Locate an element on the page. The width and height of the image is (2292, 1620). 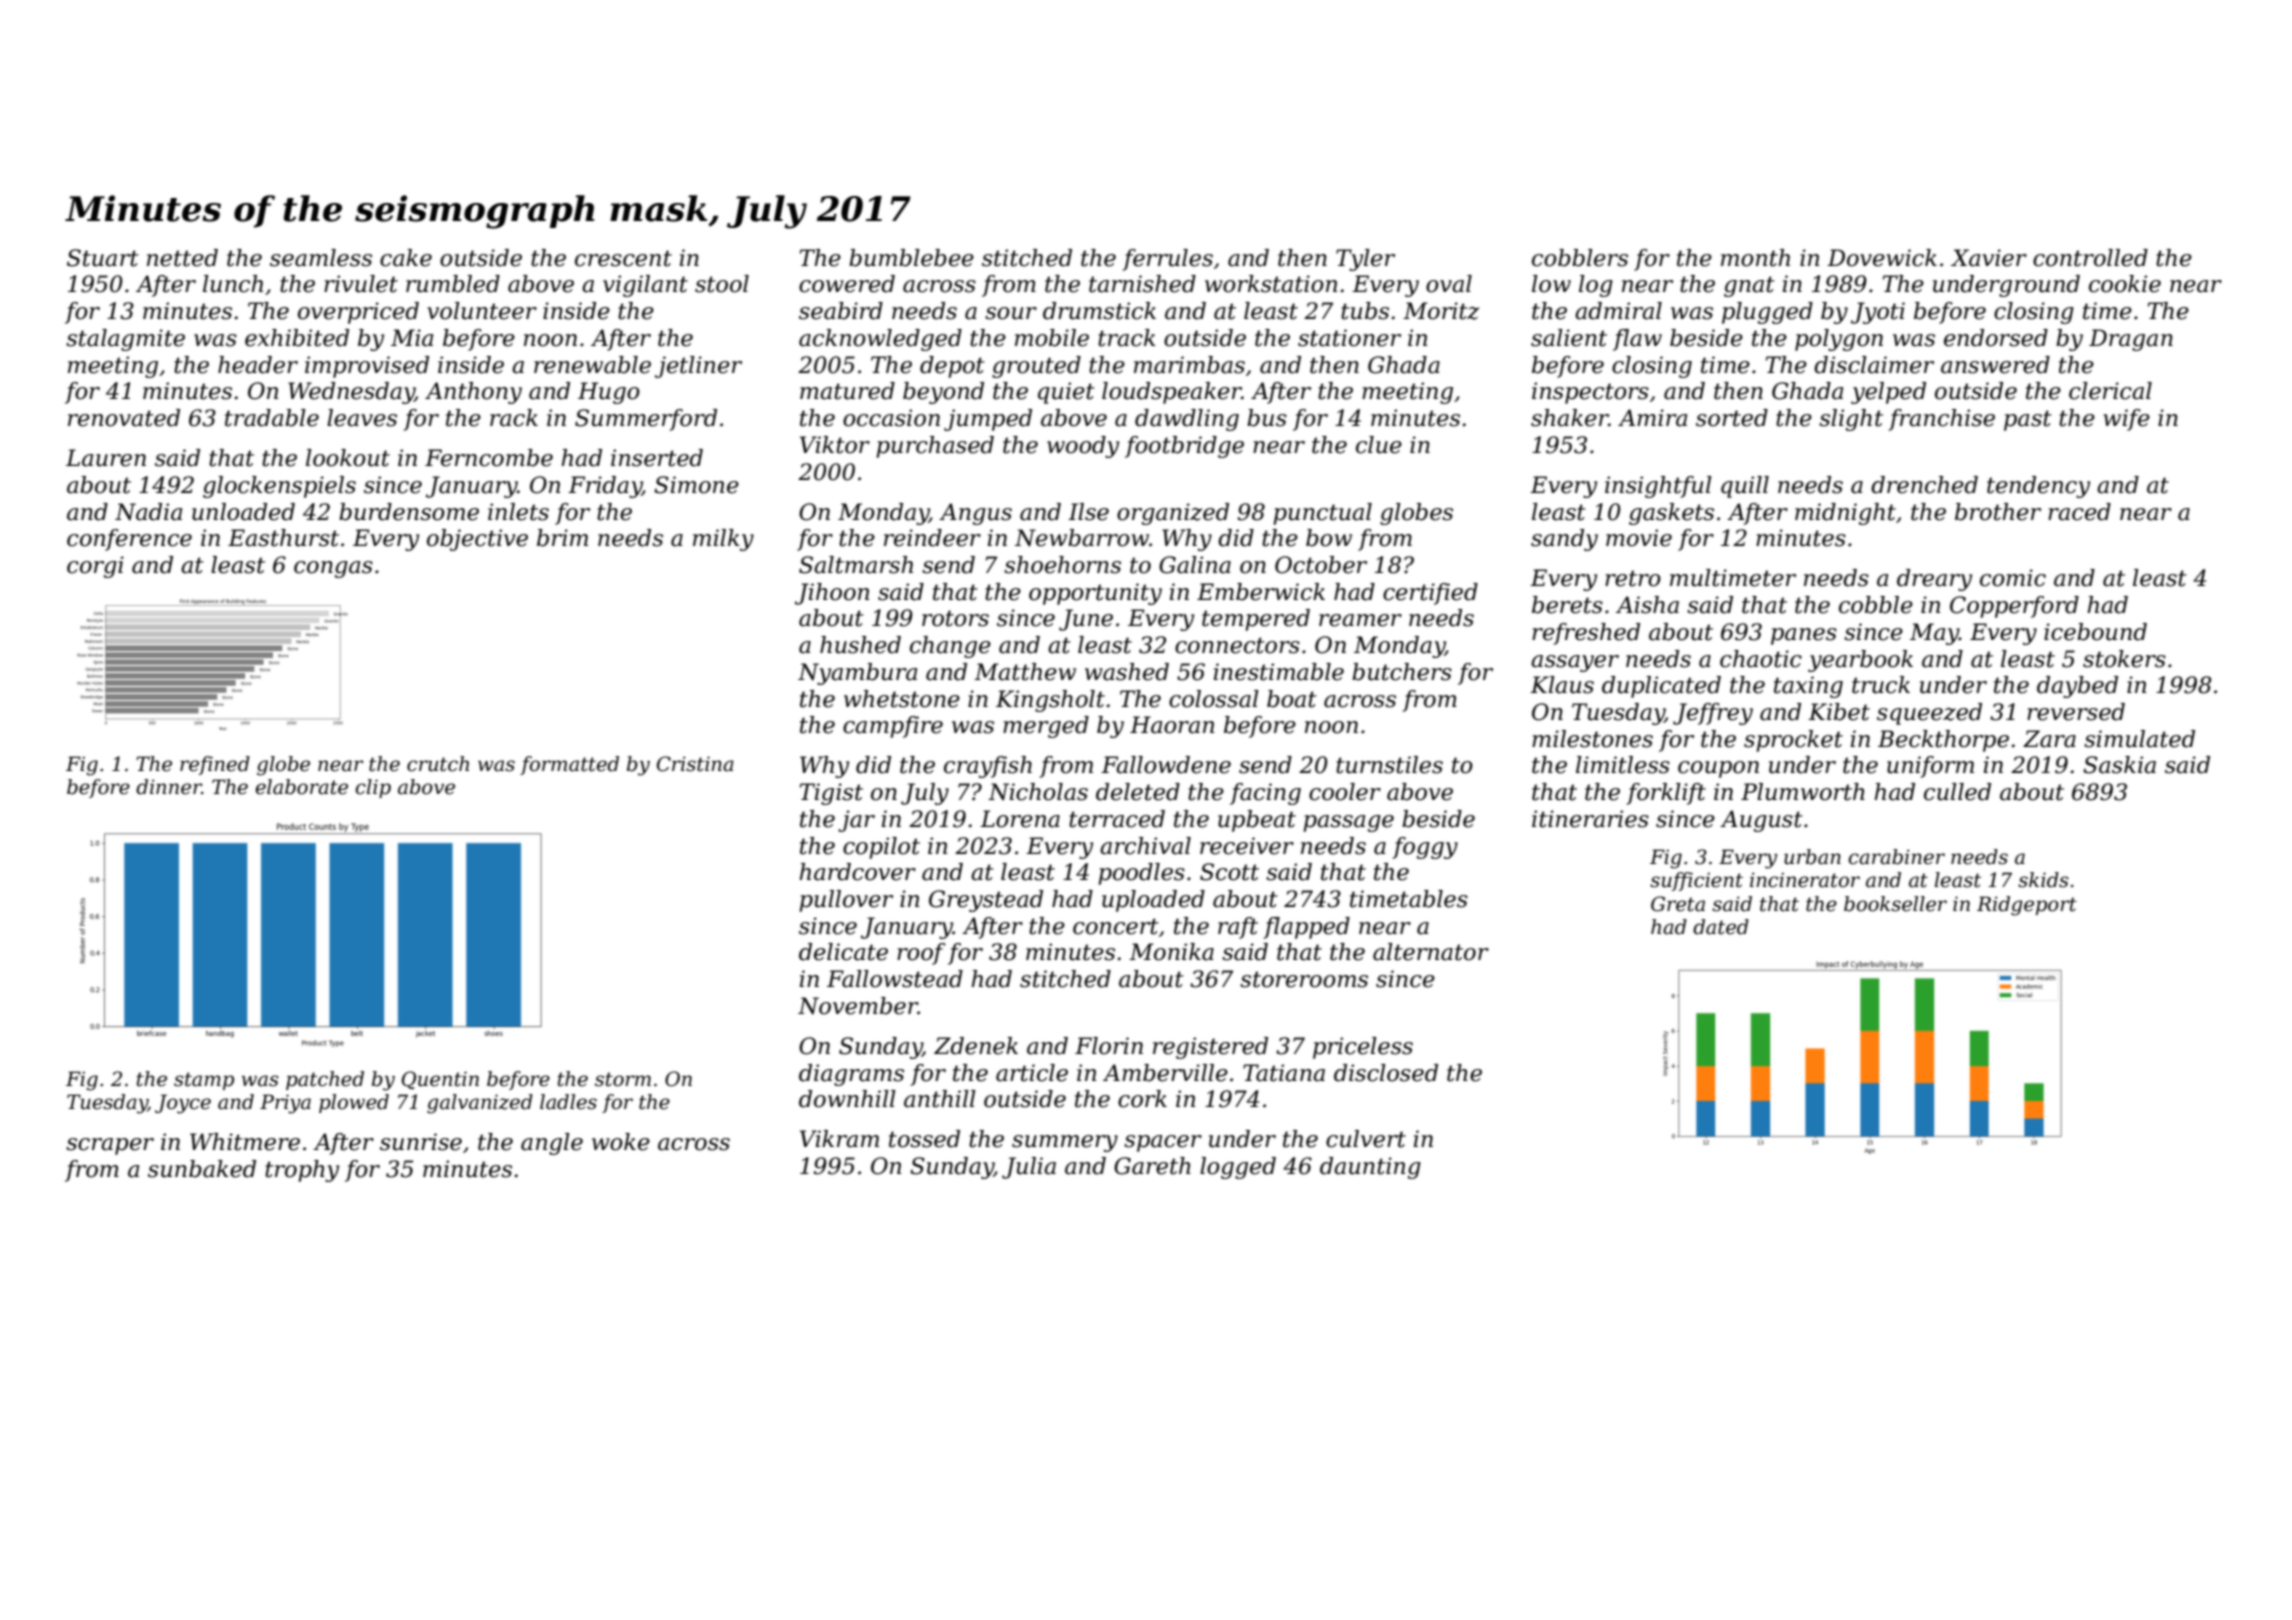
marimbas is located at coordinates (1189, 365).
